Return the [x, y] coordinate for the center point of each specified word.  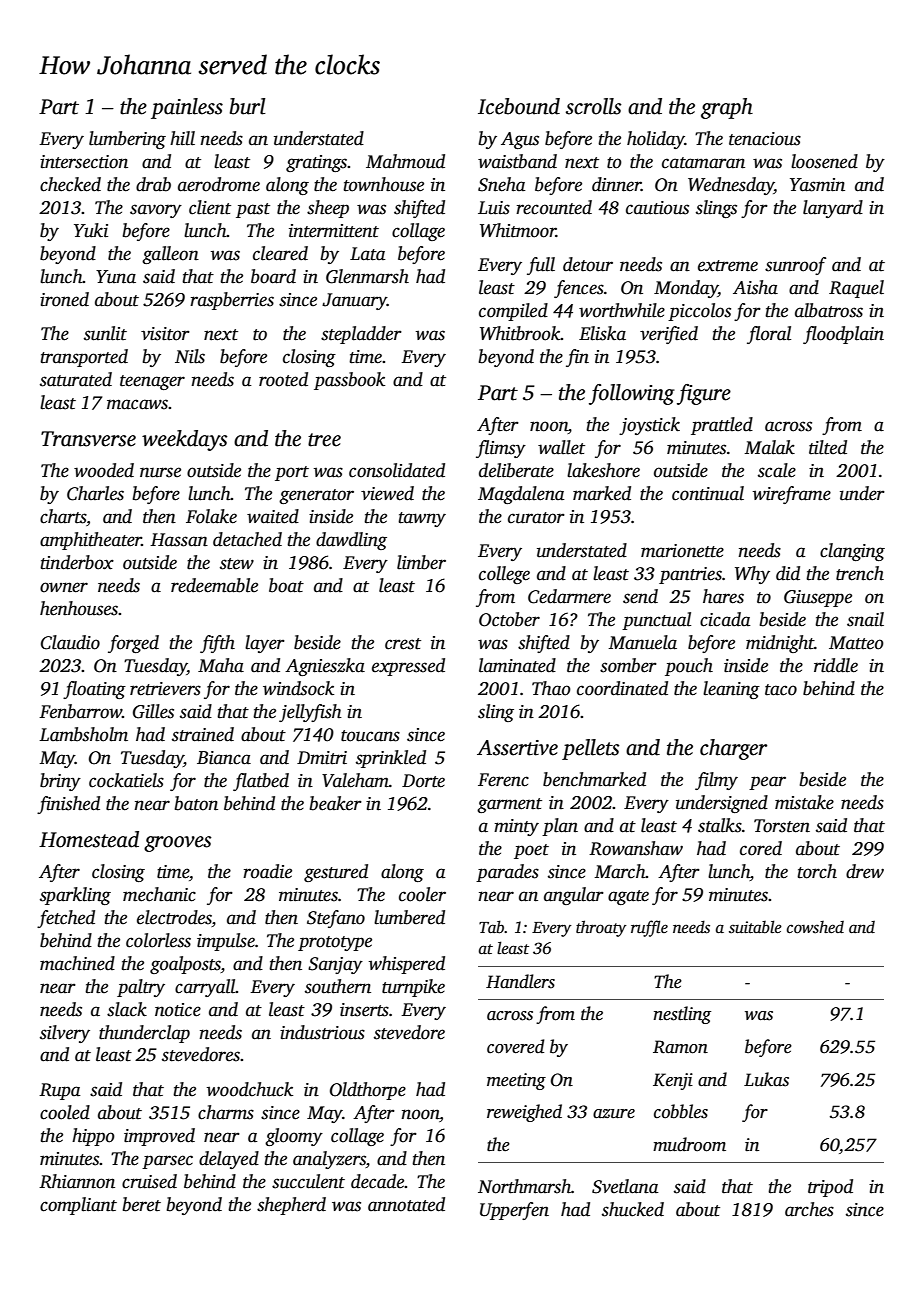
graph [727, 108]
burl [248, 106]
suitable [755, 927]
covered [515, 1046]
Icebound [519, 106]
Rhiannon [77, 1181]
